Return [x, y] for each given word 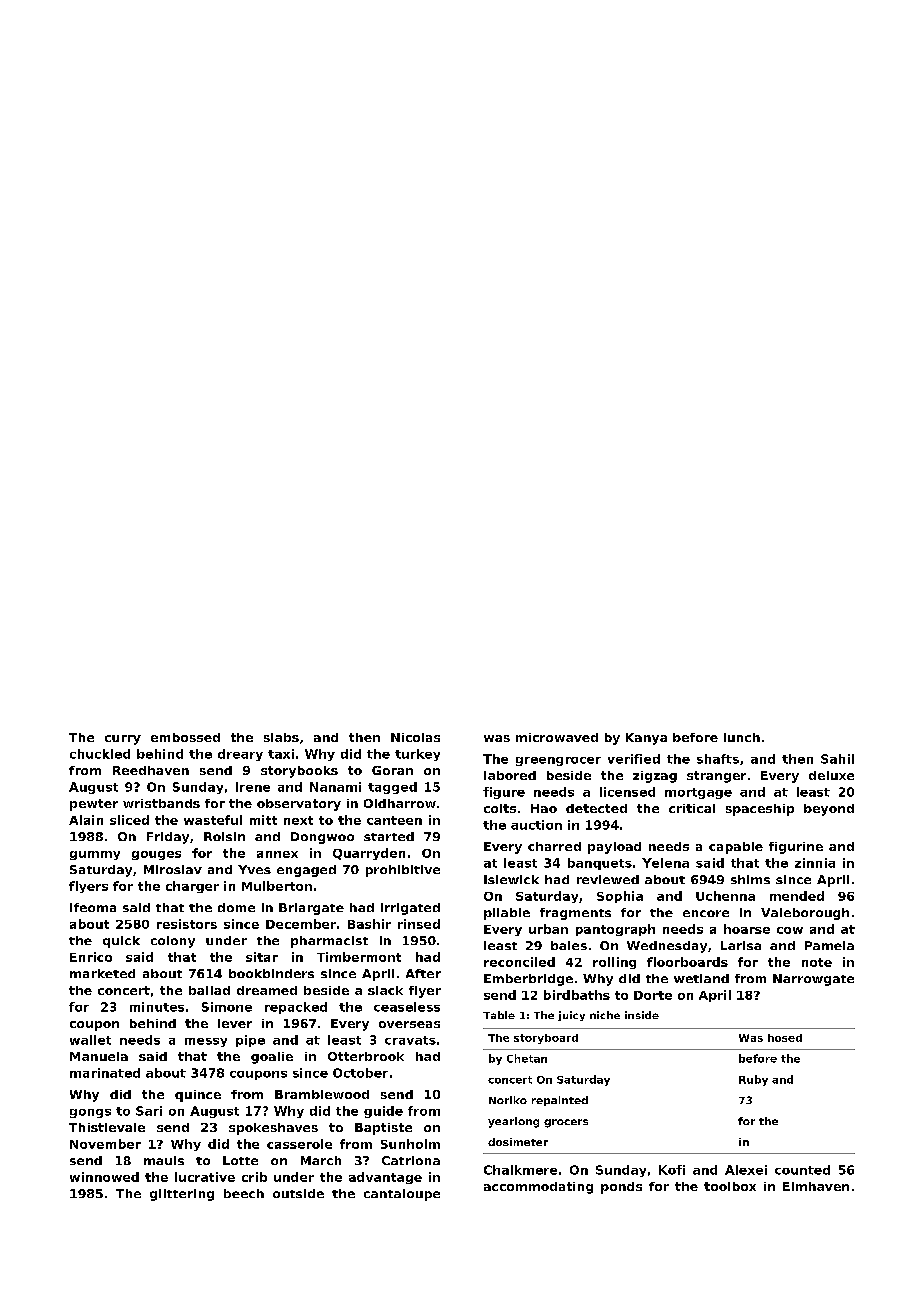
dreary [240, 755]
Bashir [369, 924]
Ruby [753, 1080]
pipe [250, 1041]
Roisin [224, 836]
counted [802, 1170]
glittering [182, 1195]
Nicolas [415, 737]
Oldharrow [400, 803]
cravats [410, 1040]
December [301, 924]
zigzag [655, 777]
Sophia [620, 897]
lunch [742, 737]
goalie [272, 1058]
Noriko [508, 1100]
